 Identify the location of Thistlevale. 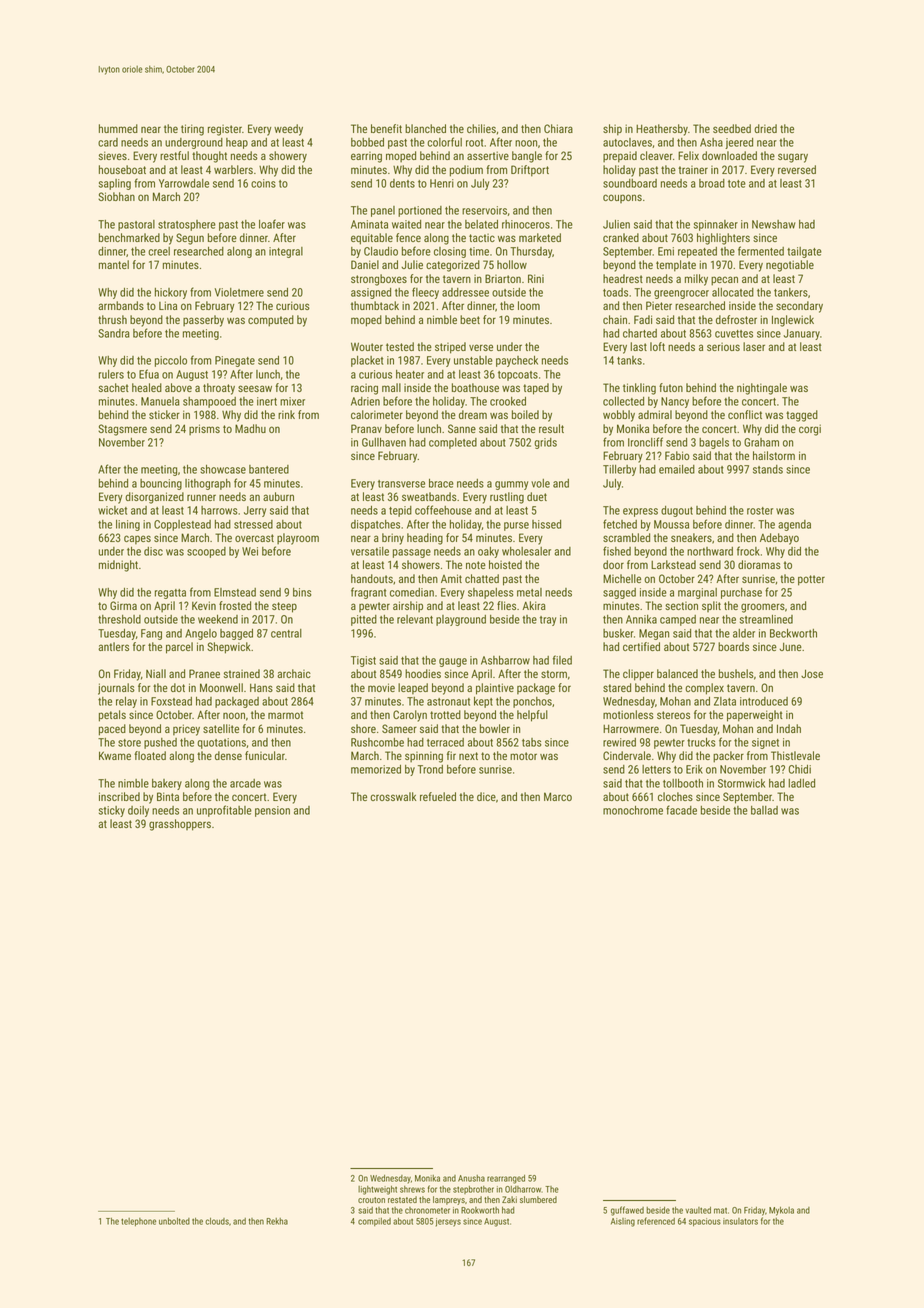
(795, 755).
